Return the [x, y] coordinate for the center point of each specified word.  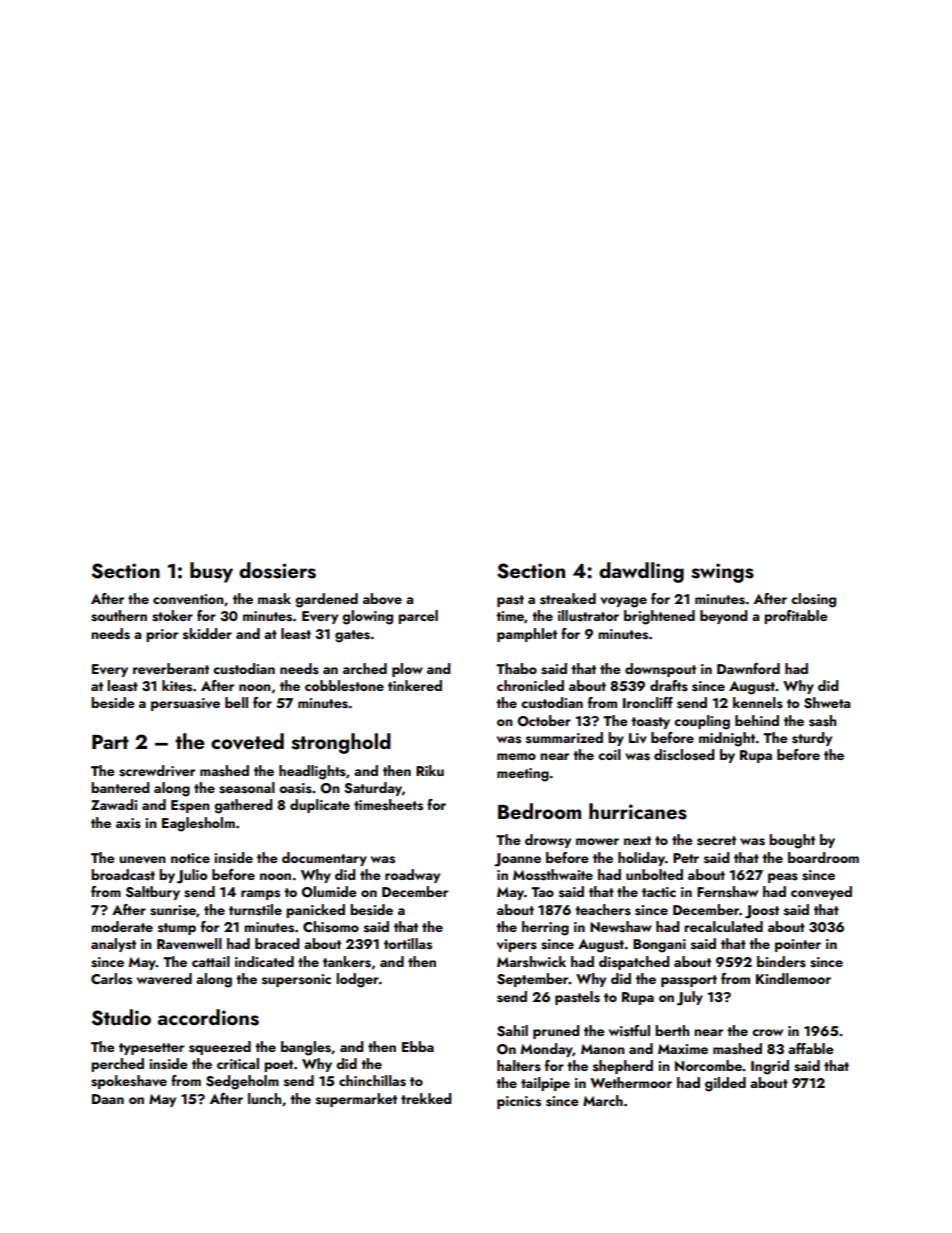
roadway [412, 876]
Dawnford [748, 668]
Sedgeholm [242, 1082]
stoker [172, 616]
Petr [686, 858]
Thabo [516, 668]
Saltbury [153, 893]
